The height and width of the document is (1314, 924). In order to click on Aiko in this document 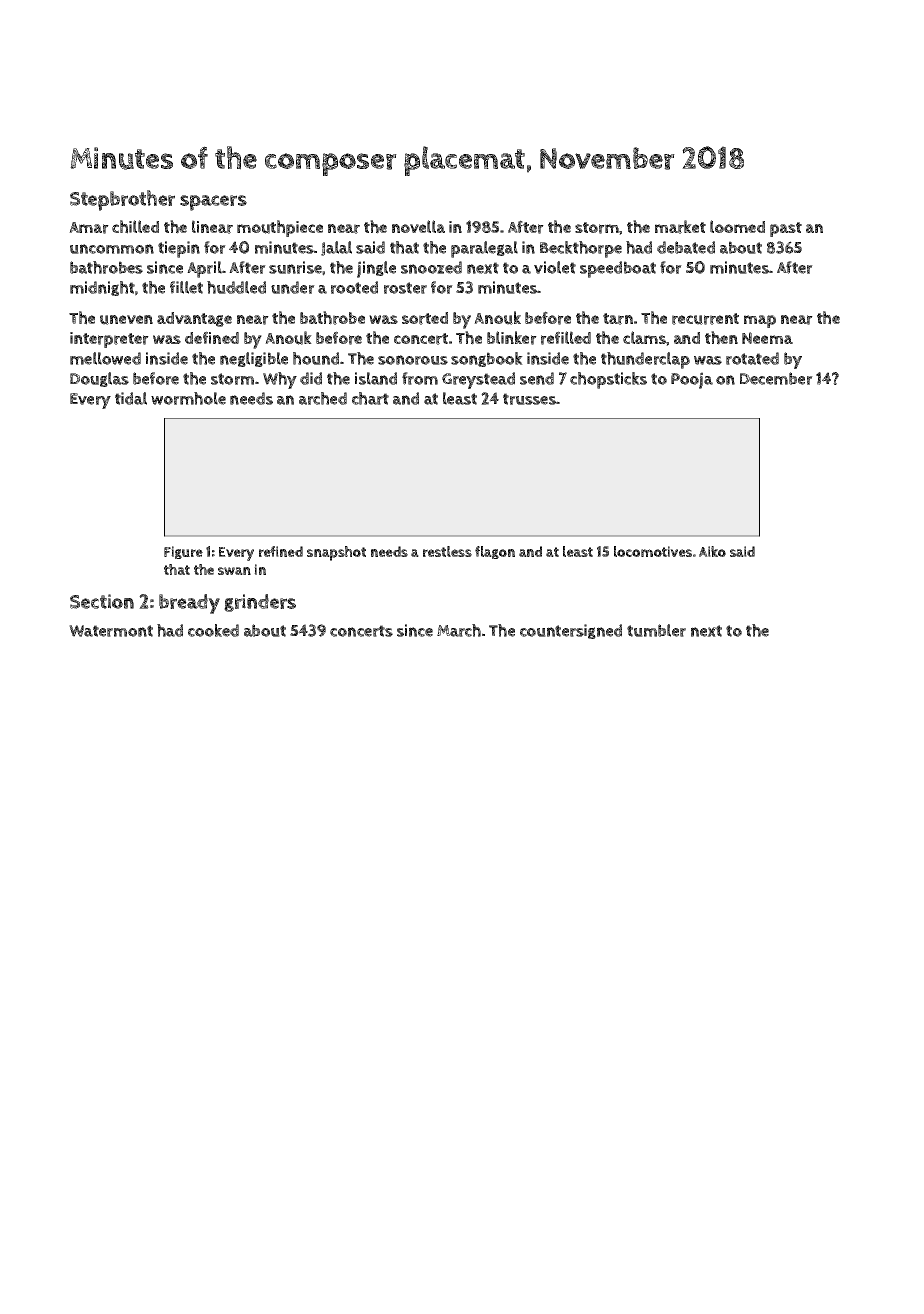, I will do `click(712, 551)`.
